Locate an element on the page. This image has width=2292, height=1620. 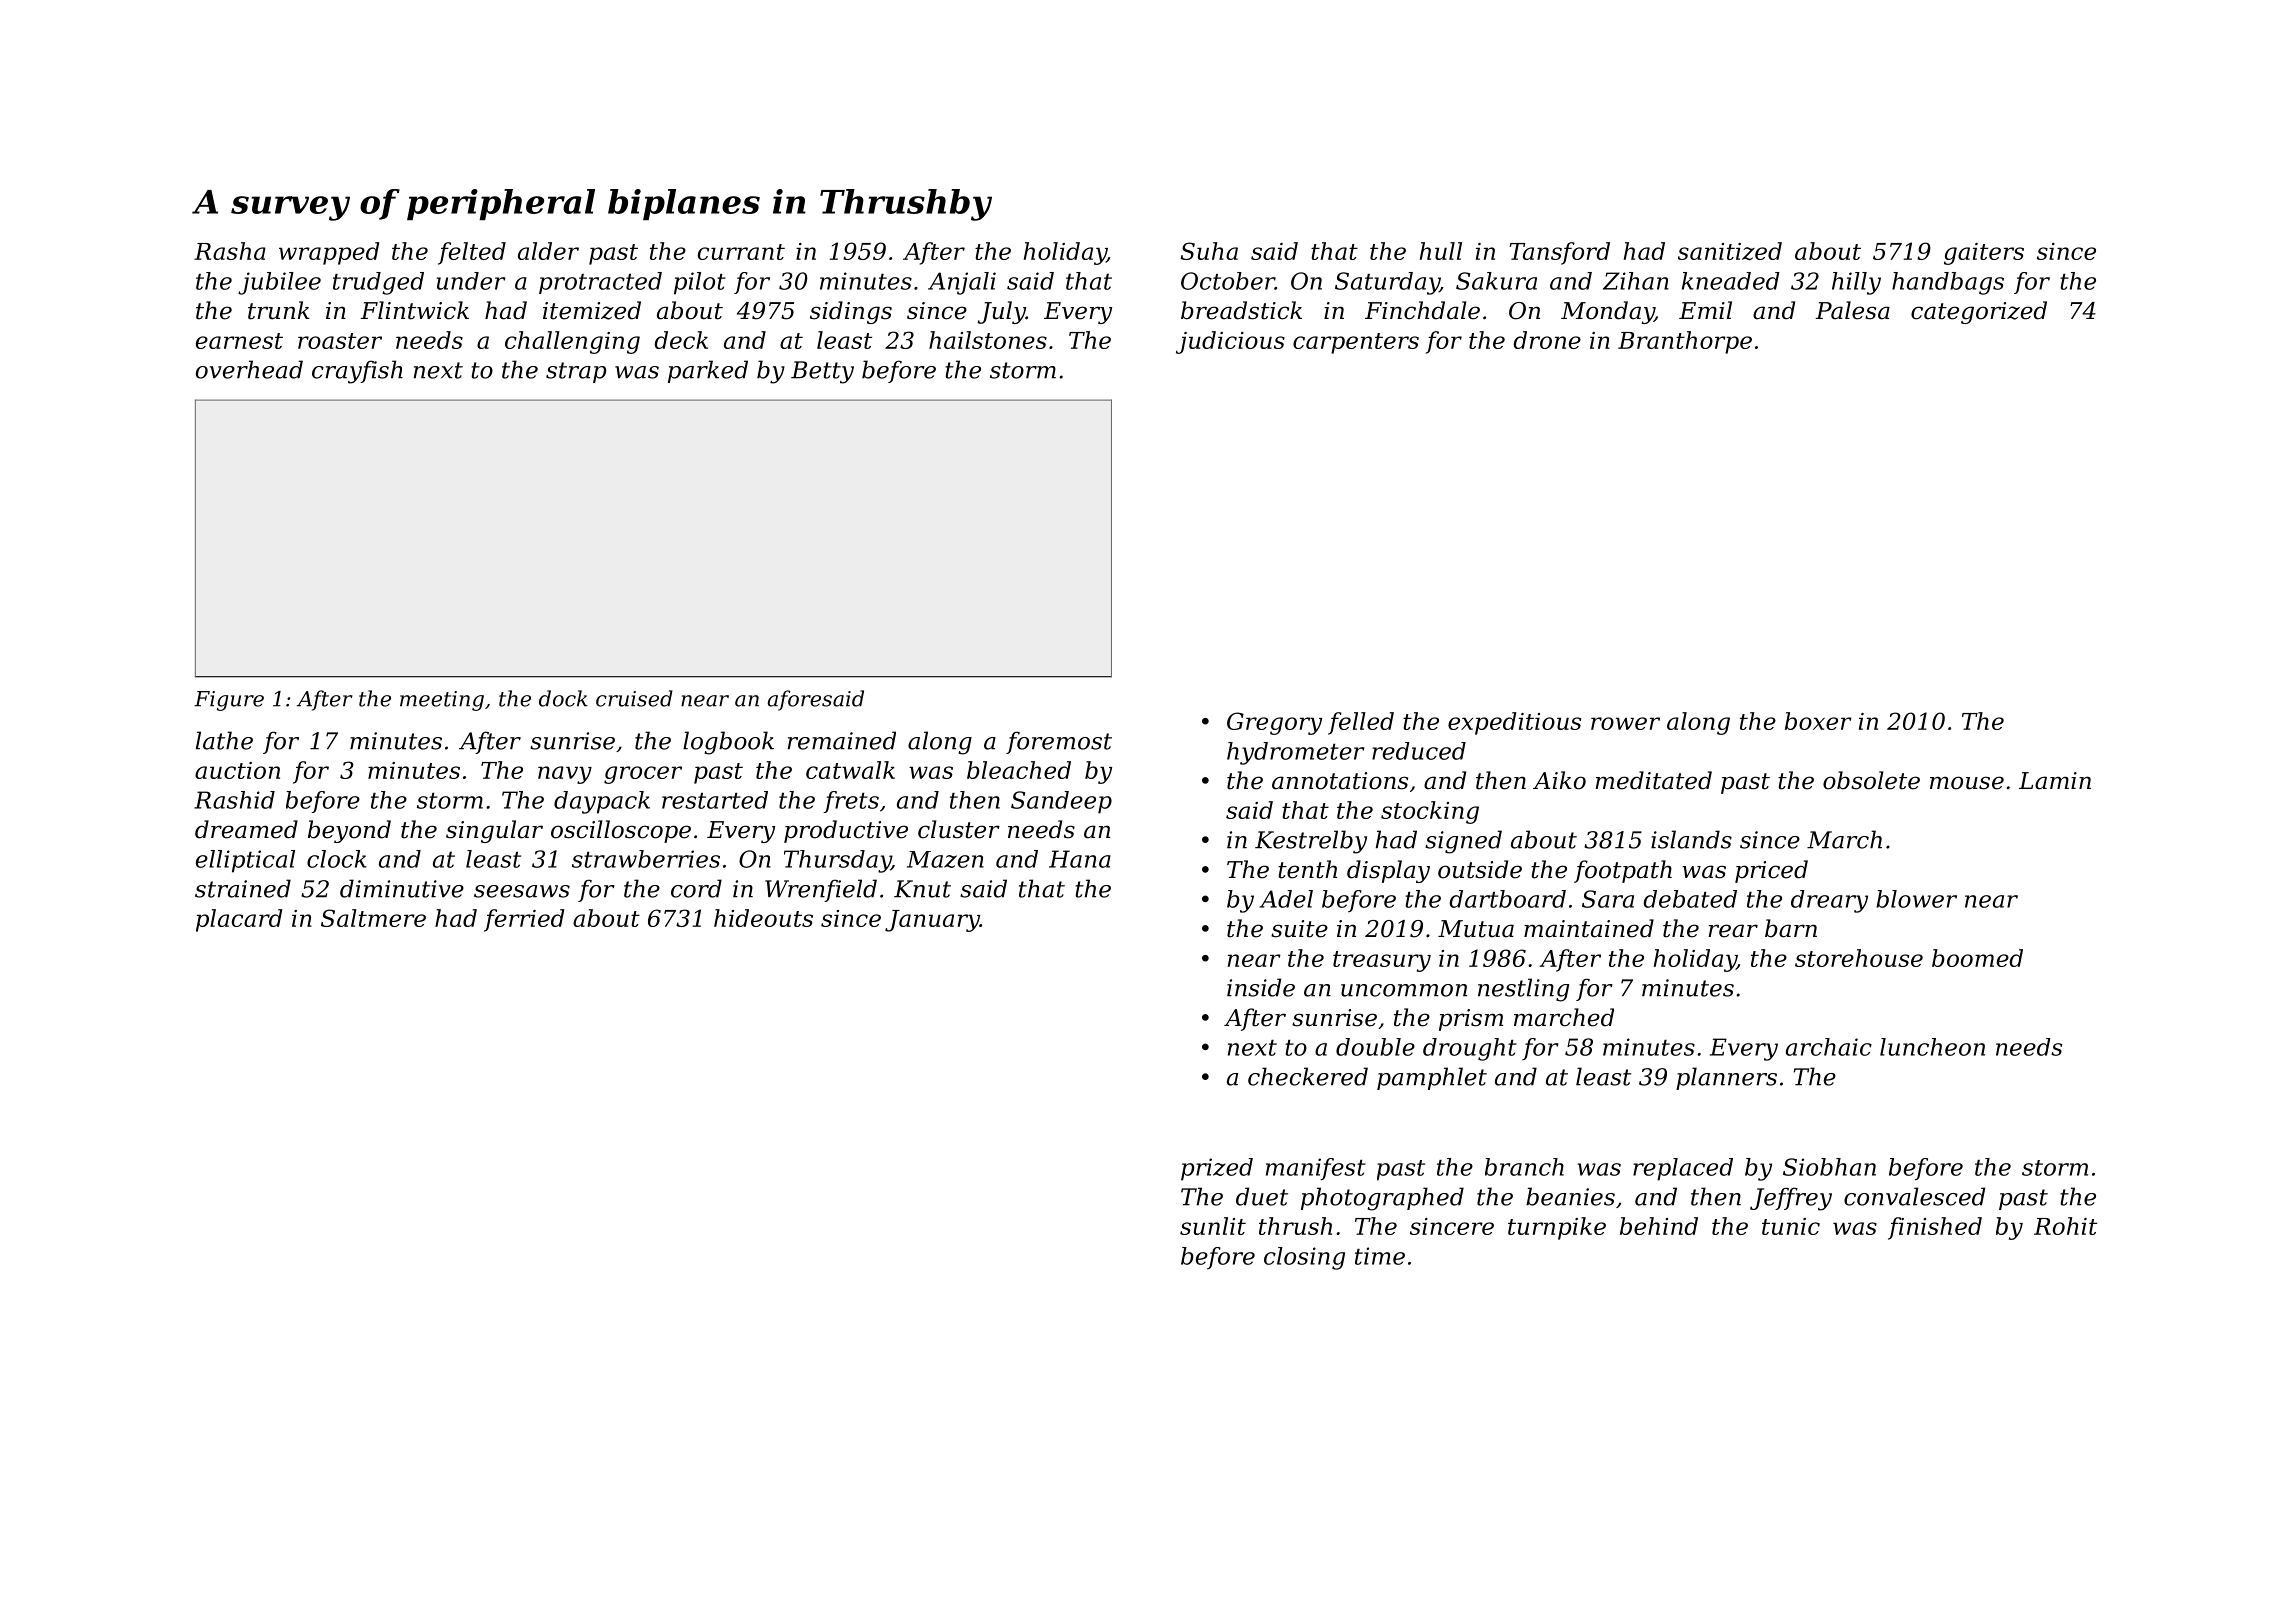
cruised is located at coordinates (634, 698).
